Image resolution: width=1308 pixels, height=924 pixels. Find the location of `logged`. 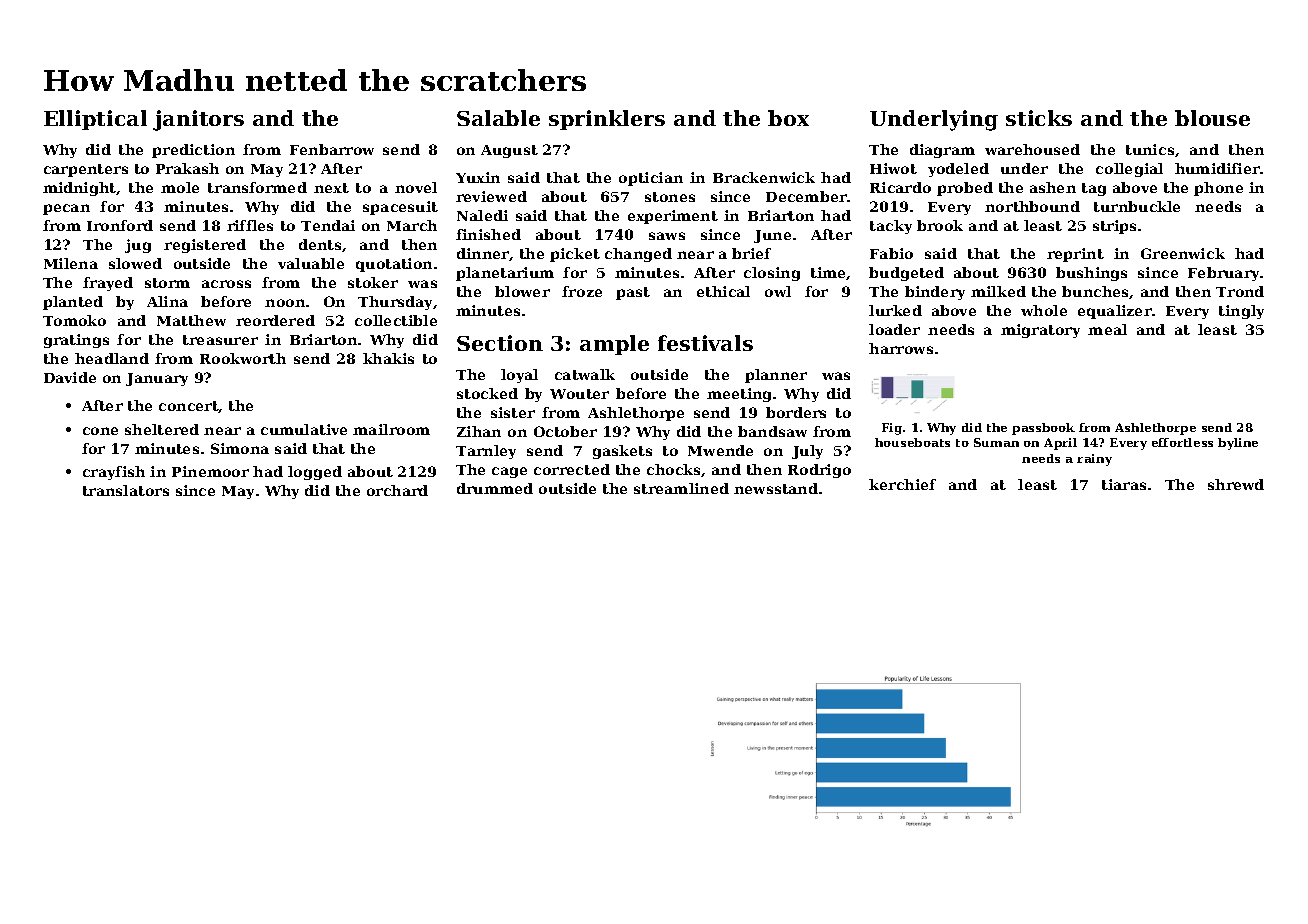

logged is located at coordinates (315, 473).
